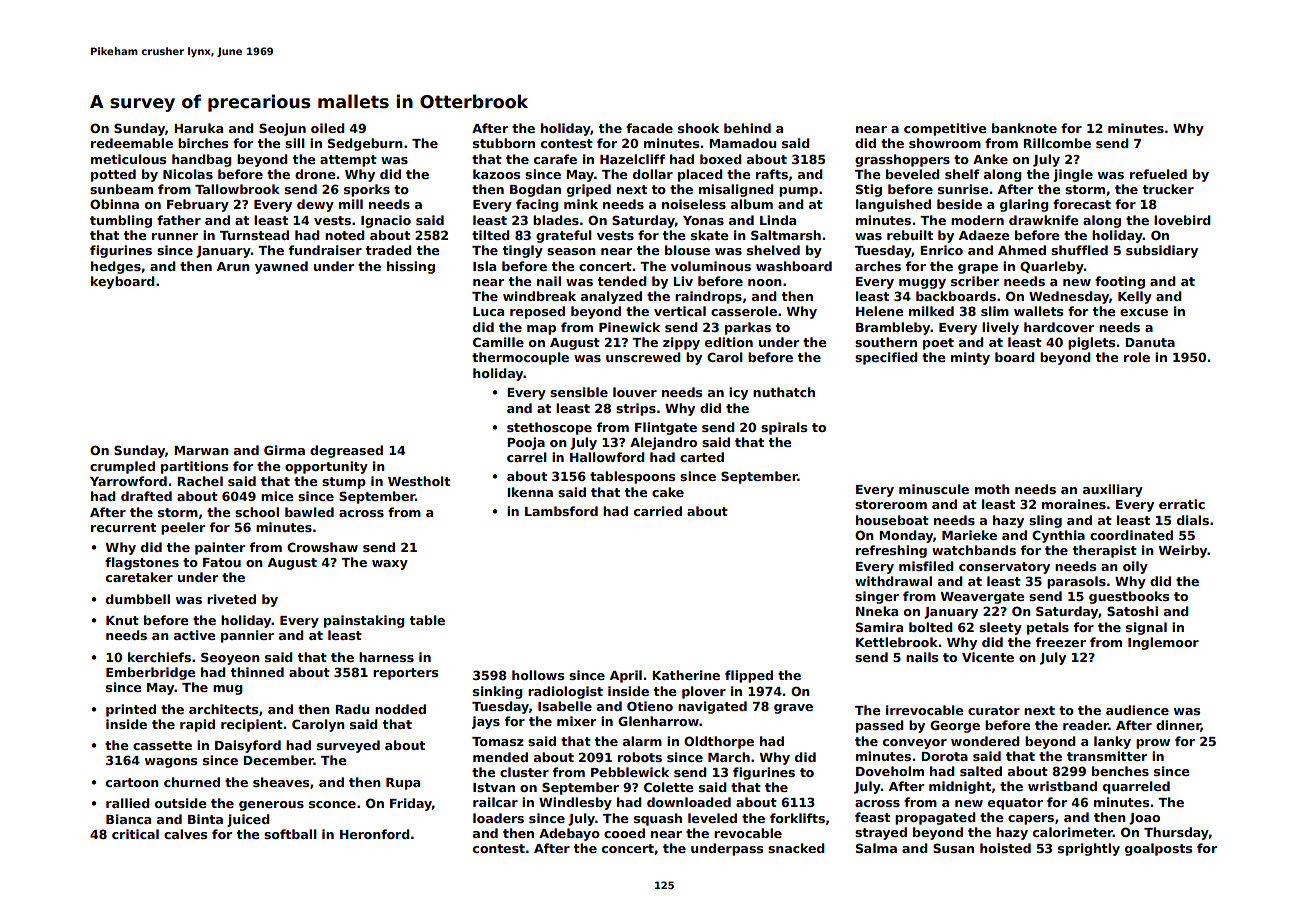 The height and width of the page is (924, 1308). Describe the element at coordinates (202, 160) in the page. I see `handbag` at that location.
